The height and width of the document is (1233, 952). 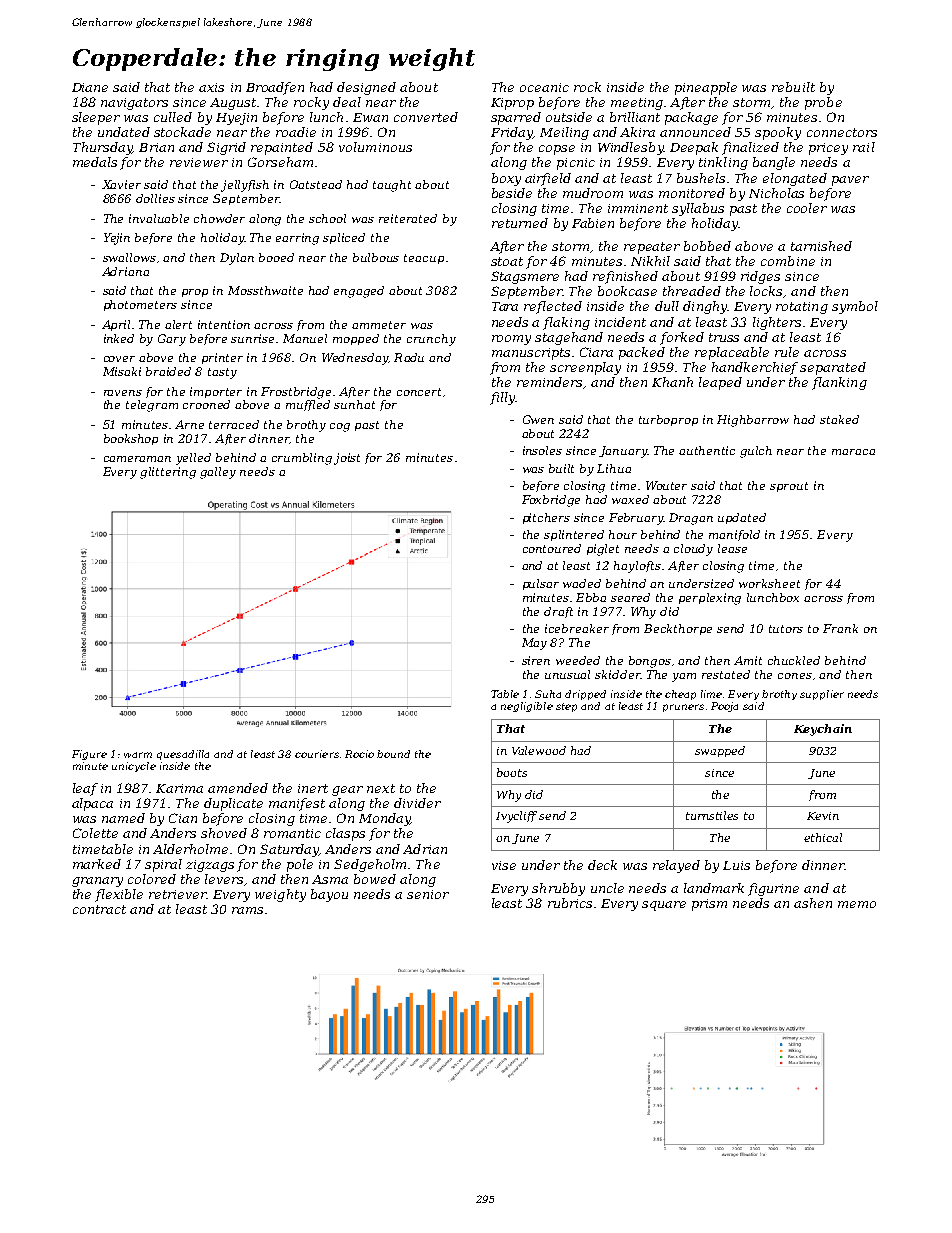 What do you see at coordinates (90, 87) in the document?
I see `Diane` at bounding box center [90, 87].
